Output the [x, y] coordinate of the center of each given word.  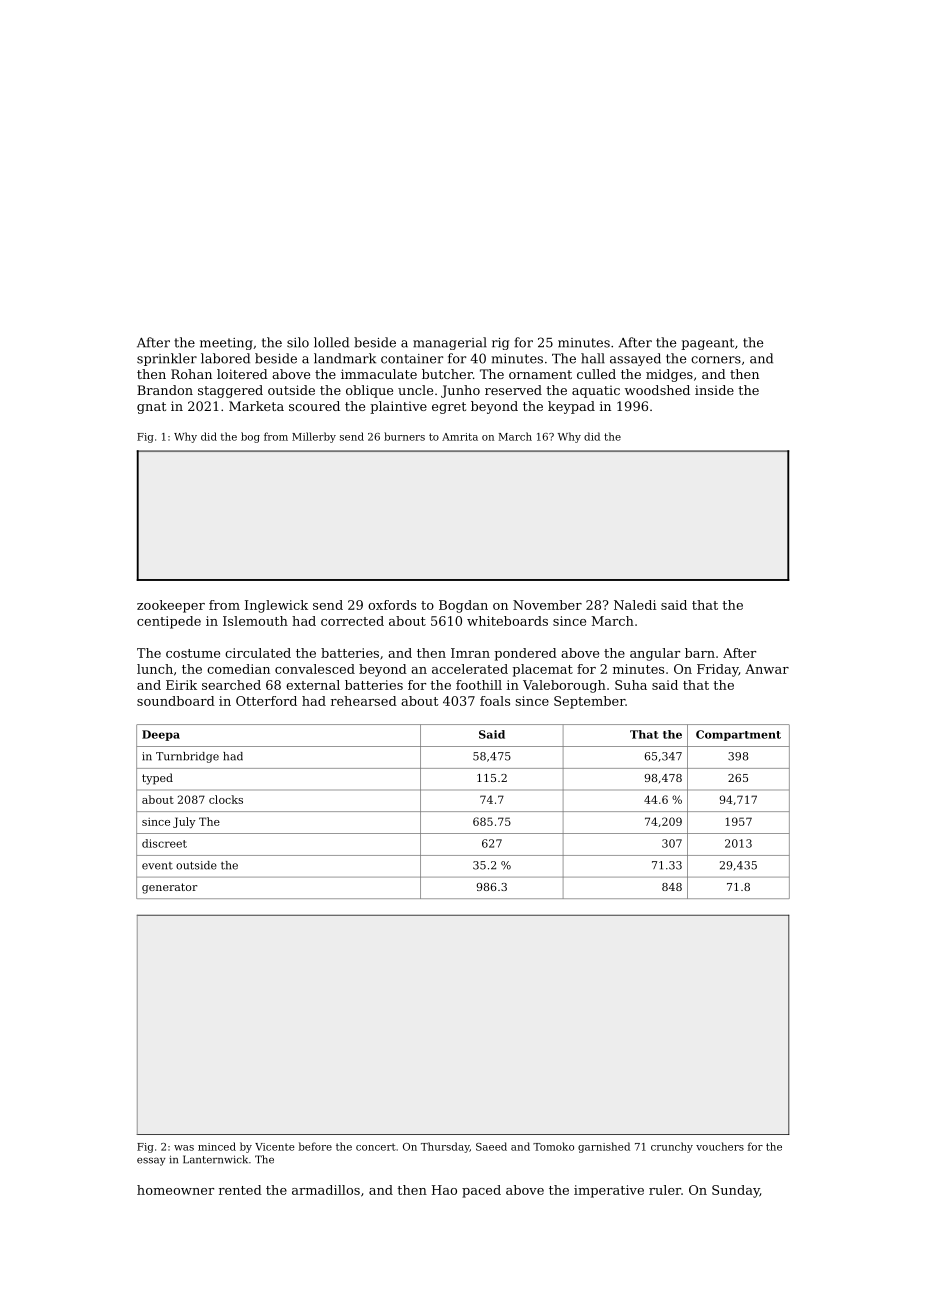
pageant [707, 344]
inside [714, 390]
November [547, 605]
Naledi [635, 605]
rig [500, 344]
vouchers [720, 1146]
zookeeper [171, 606]
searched [231, 685]
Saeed [491, 1146]
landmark [345, 358]
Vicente [275, 1147]
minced [217, 1146]
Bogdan [463, 606]
